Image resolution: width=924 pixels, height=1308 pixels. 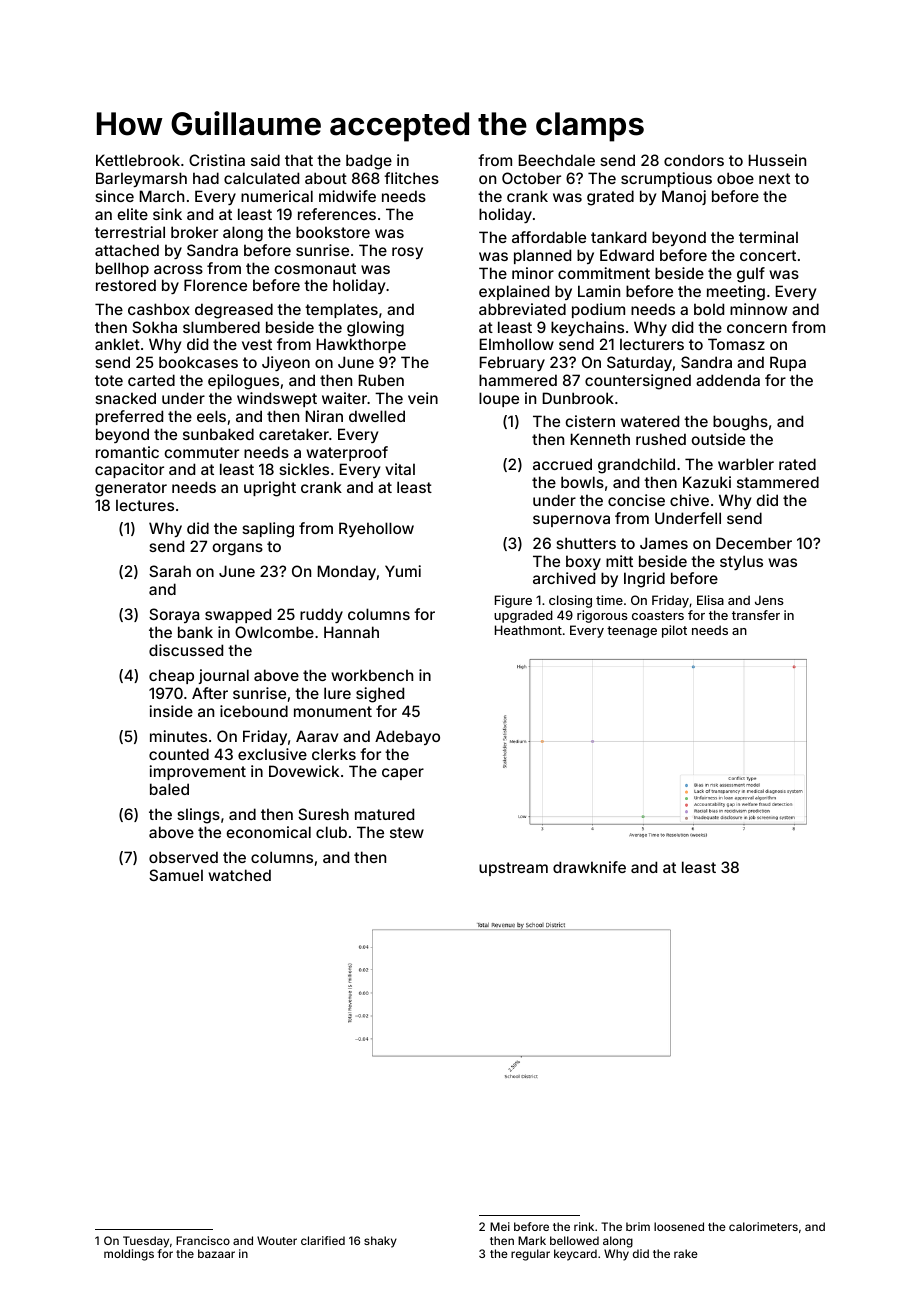 I want to click on bazaar, so click(x=216, y=1253).
